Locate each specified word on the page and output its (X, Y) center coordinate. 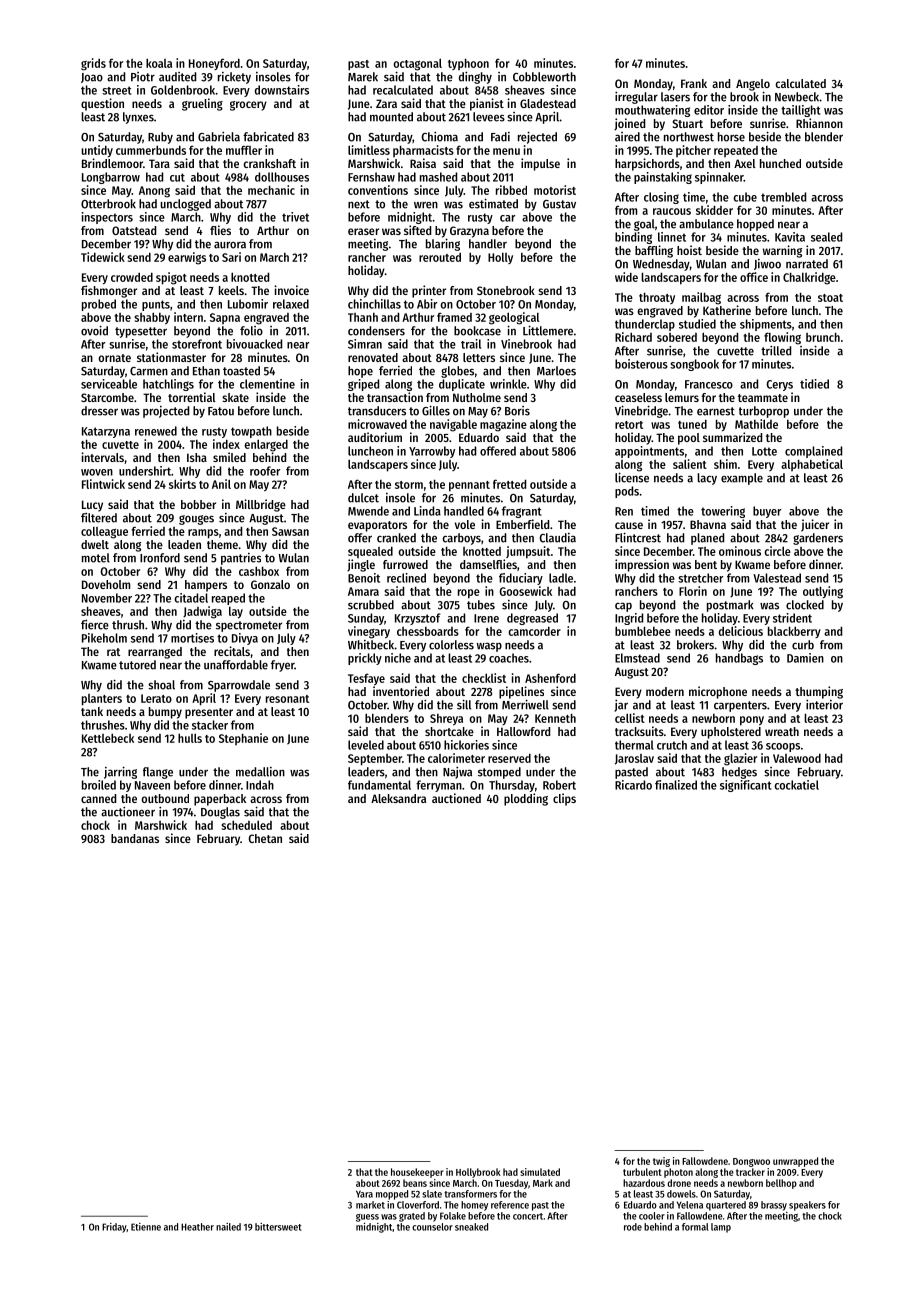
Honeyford (214, 64)
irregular (636, 97)
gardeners (818, 539)
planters (102, 700)
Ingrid (629, 619)
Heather (197, 1227)
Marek (363, 77)
